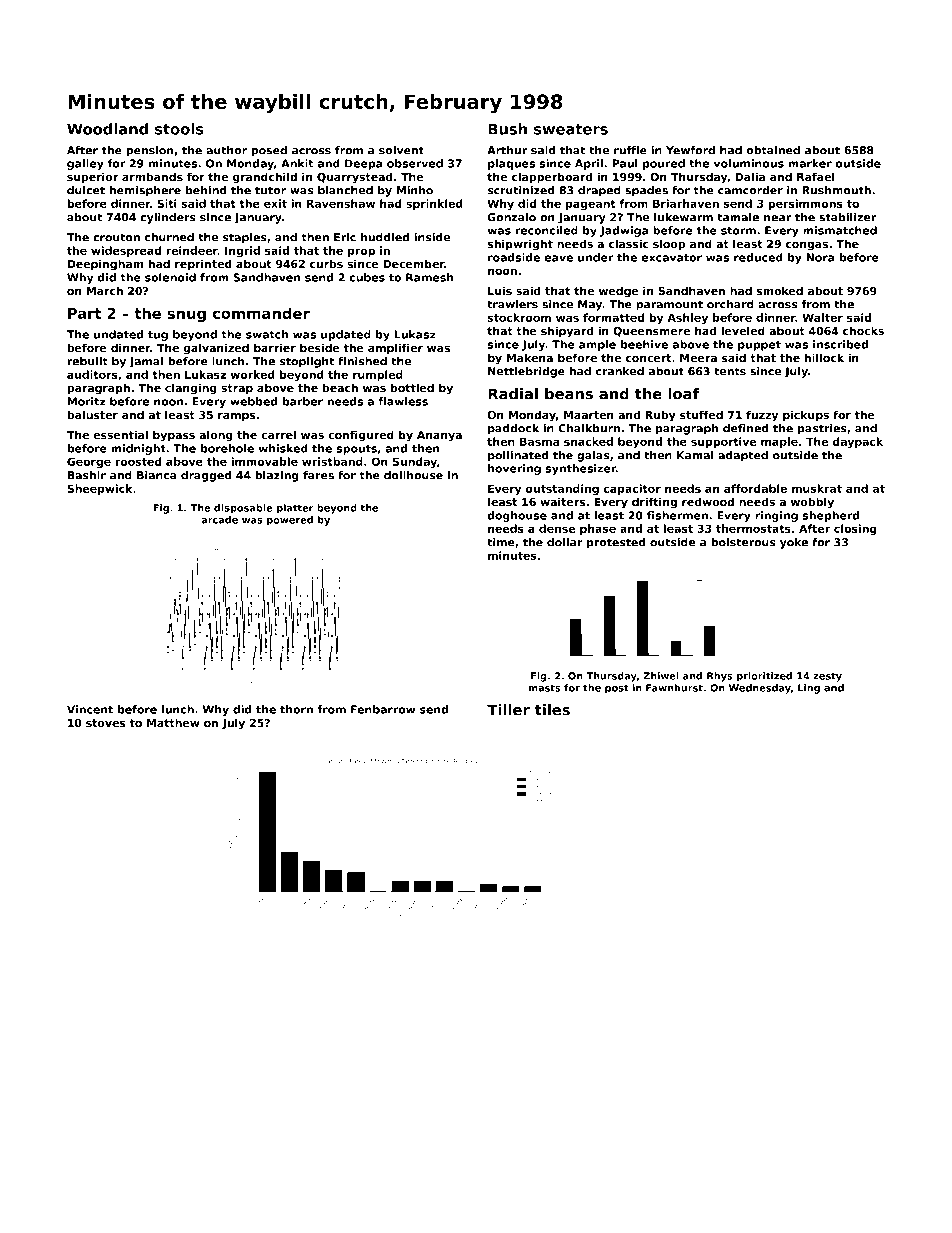 This page has height=1233, width=952. Describe the element at coordinates (519, 317) in the page. I see `stockroom` at that location.
